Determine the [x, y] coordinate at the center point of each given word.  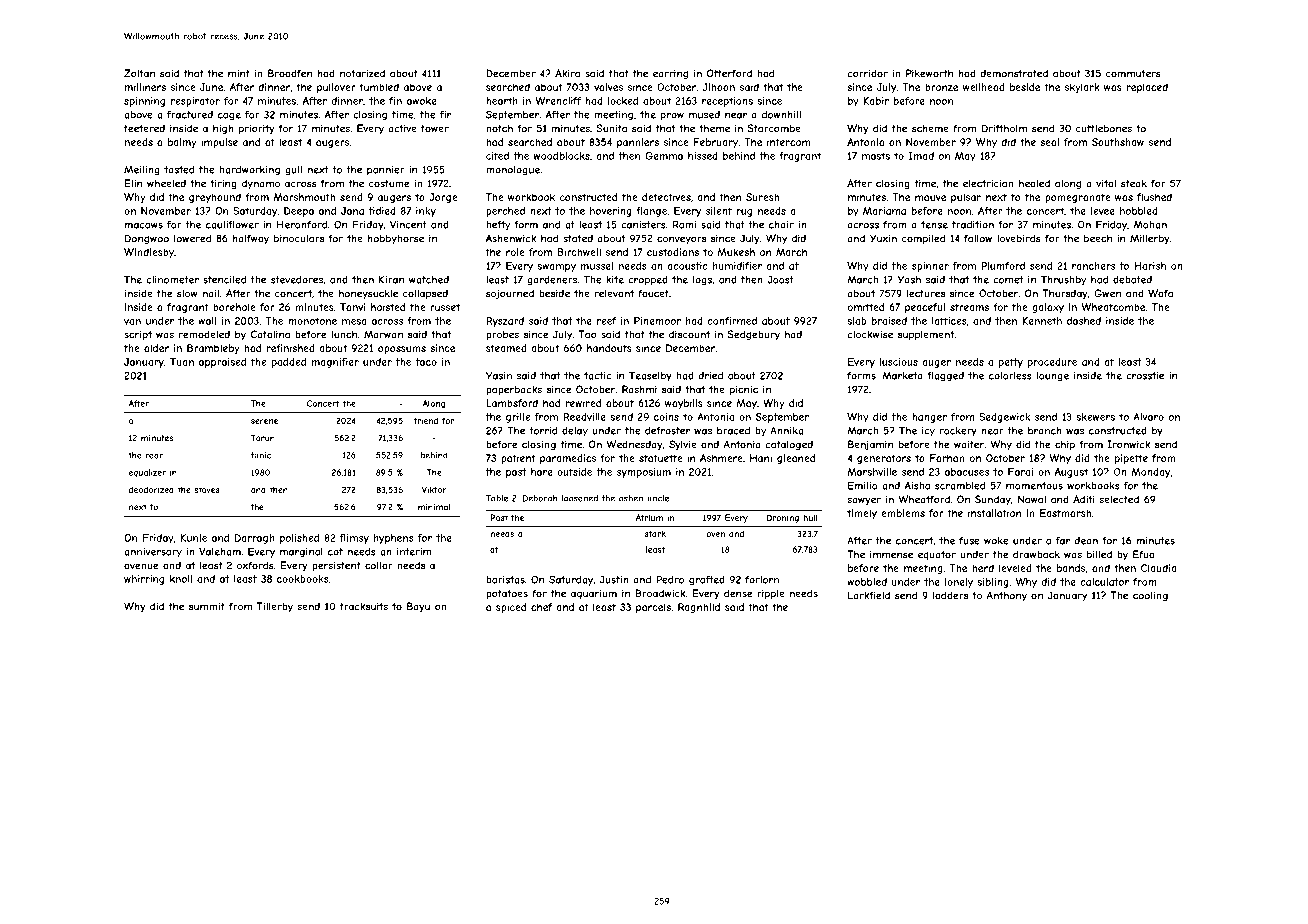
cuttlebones [1104, 128]
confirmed [732, 321]
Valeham [220, 552]
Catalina [270, 334]
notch [499, 128]
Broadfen [290, 73]
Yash [909, 280]
